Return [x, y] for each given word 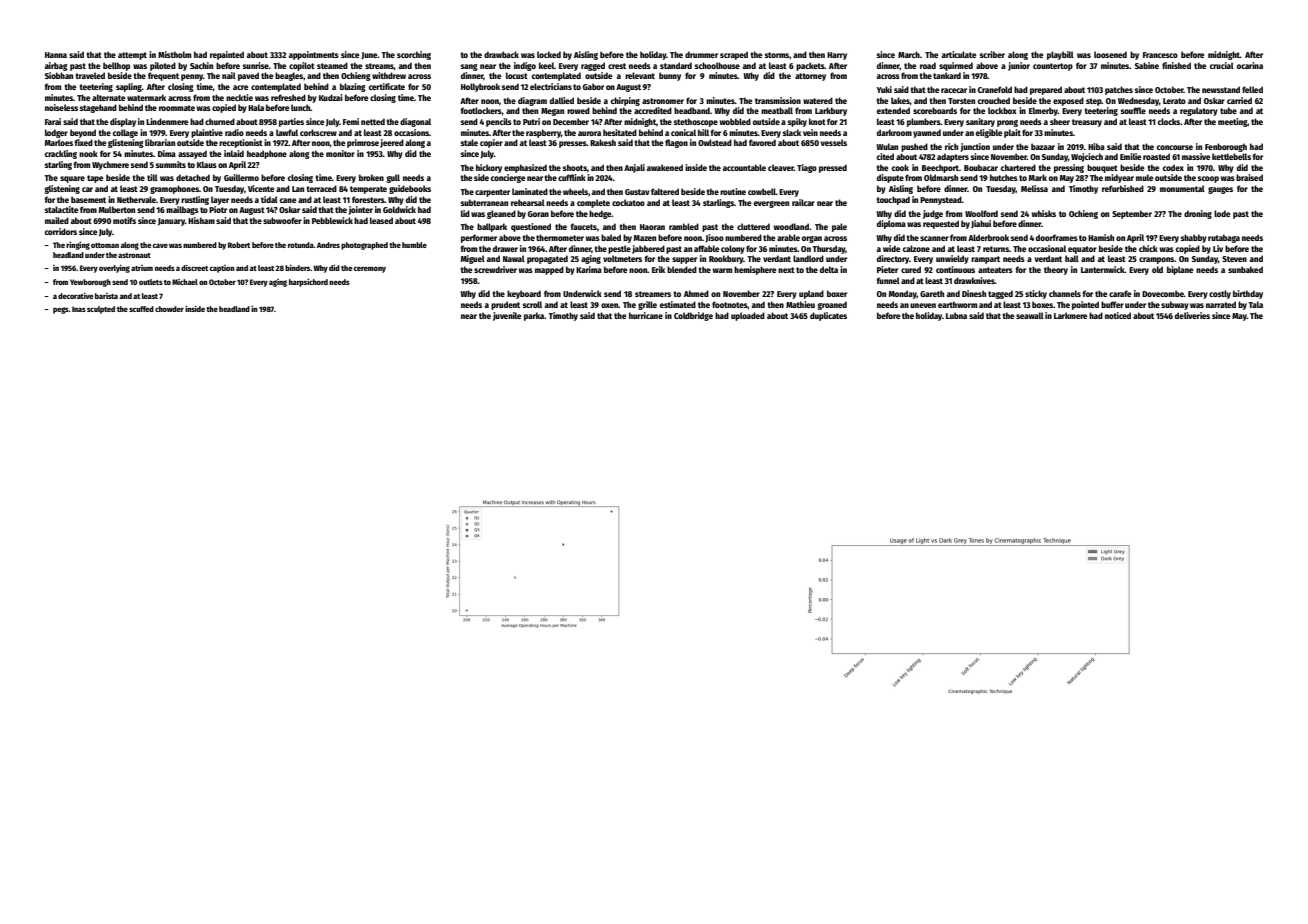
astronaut [134, 255]
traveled [90, 75]
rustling [195, 200]
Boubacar [981, 167]
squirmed [956, 66]
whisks [1044, 213]
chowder [169, 309]
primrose [363, 143]
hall [1072, 258]
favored [762, 142]
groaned [832, 305]
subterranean [484, 202]
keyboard [524, 294]
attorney [810, 77]
